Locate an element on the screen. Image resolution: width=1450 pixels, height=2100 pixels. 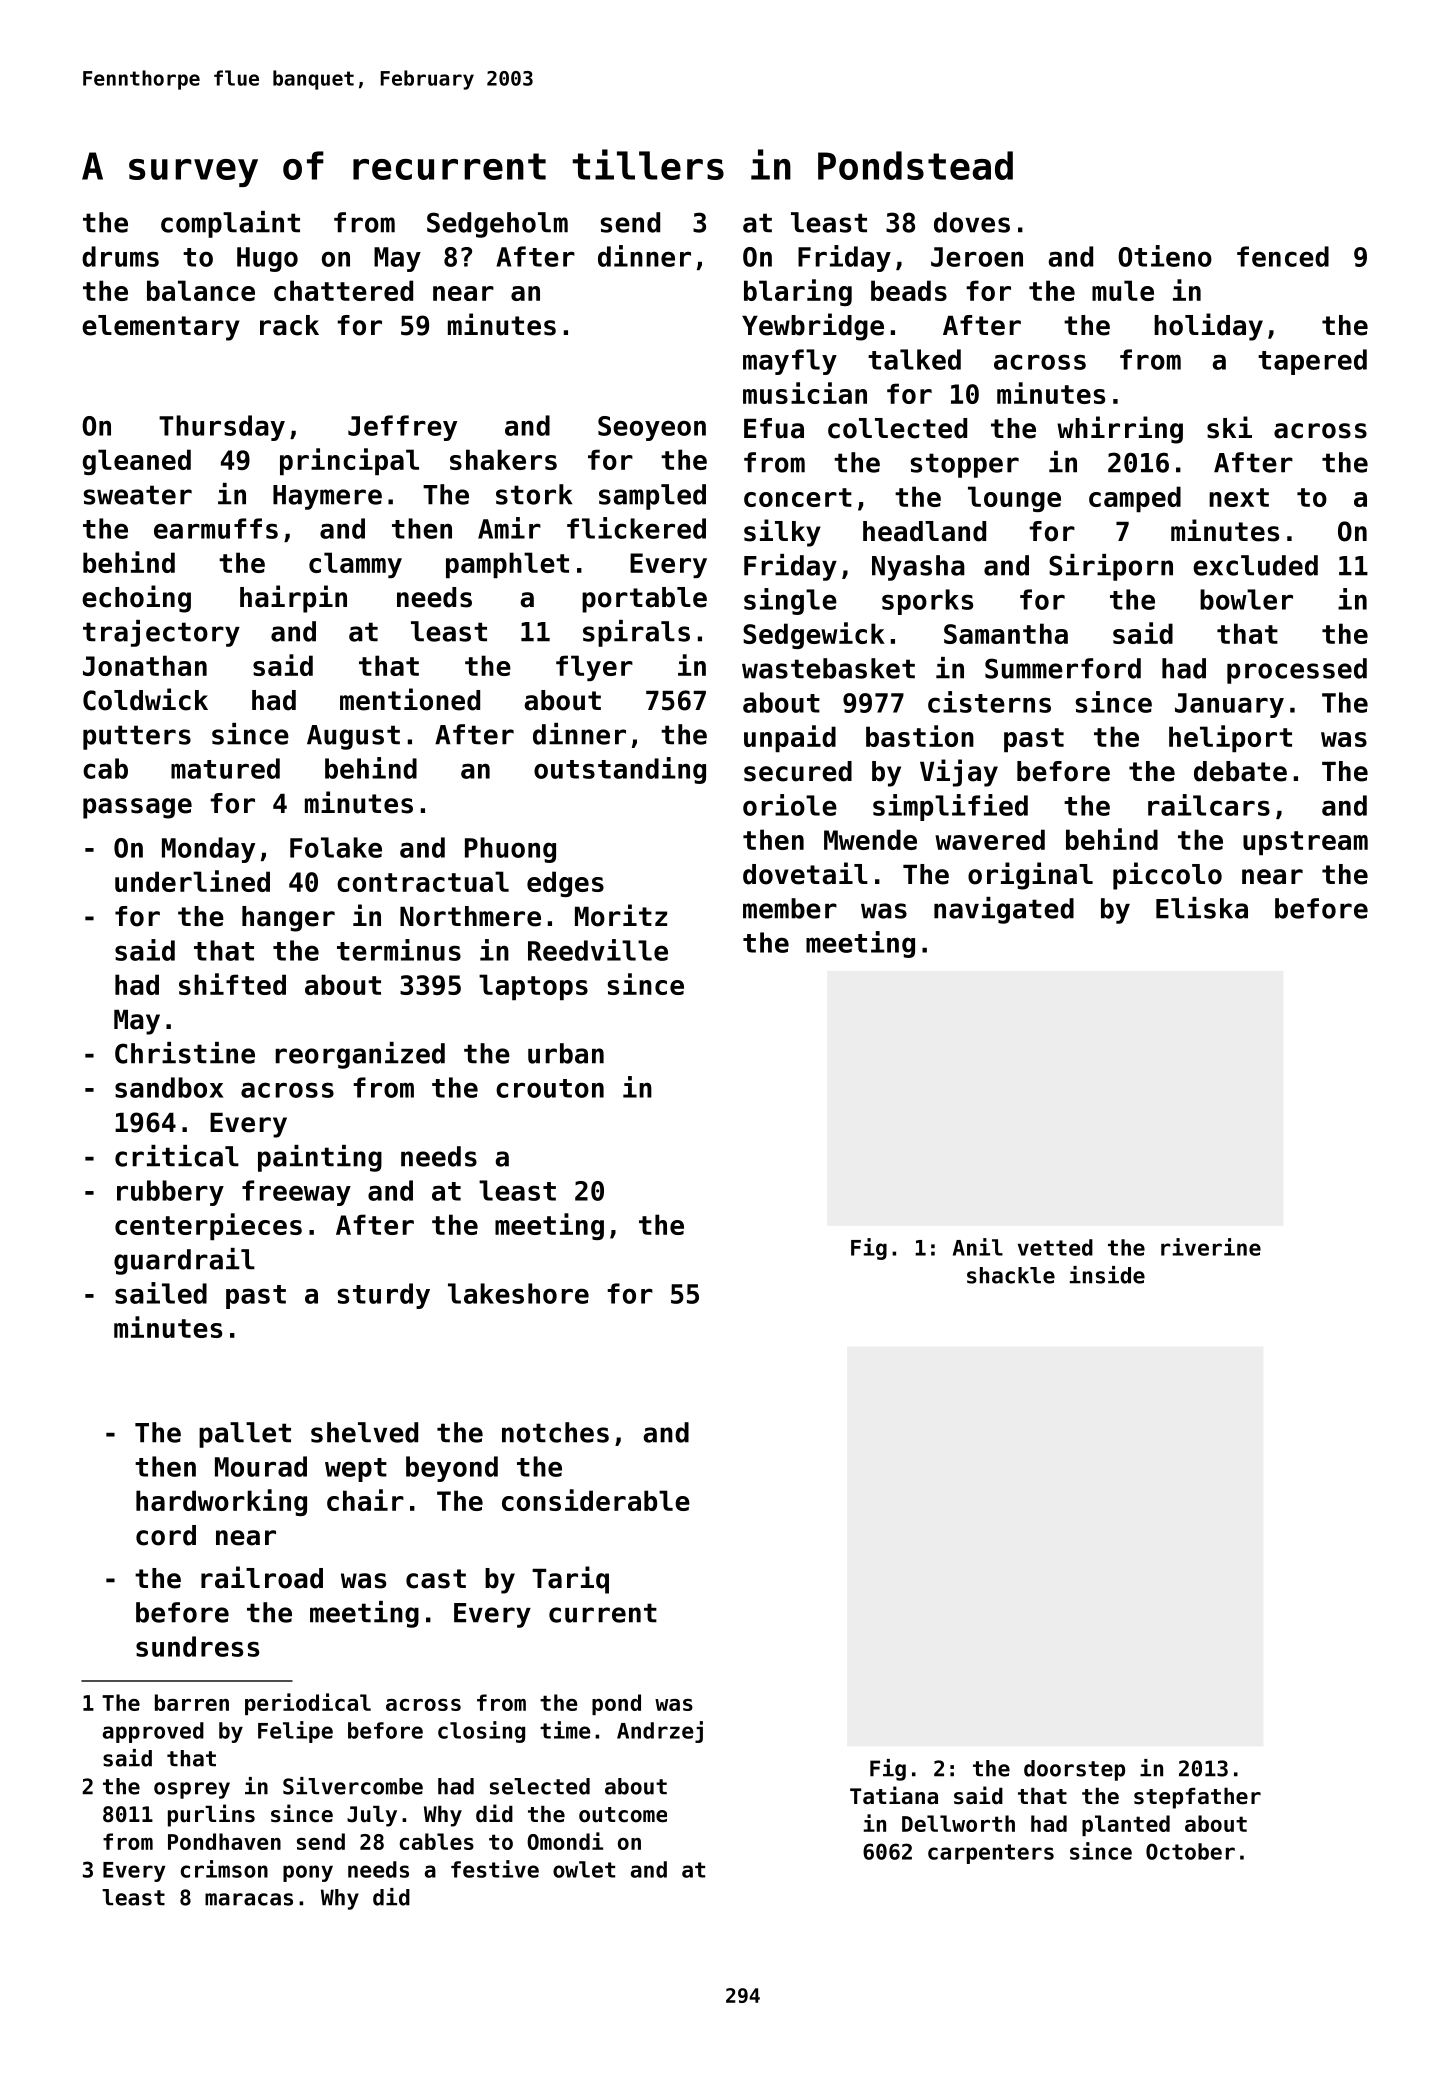
fenced is located at coordinates (1283, 256).
